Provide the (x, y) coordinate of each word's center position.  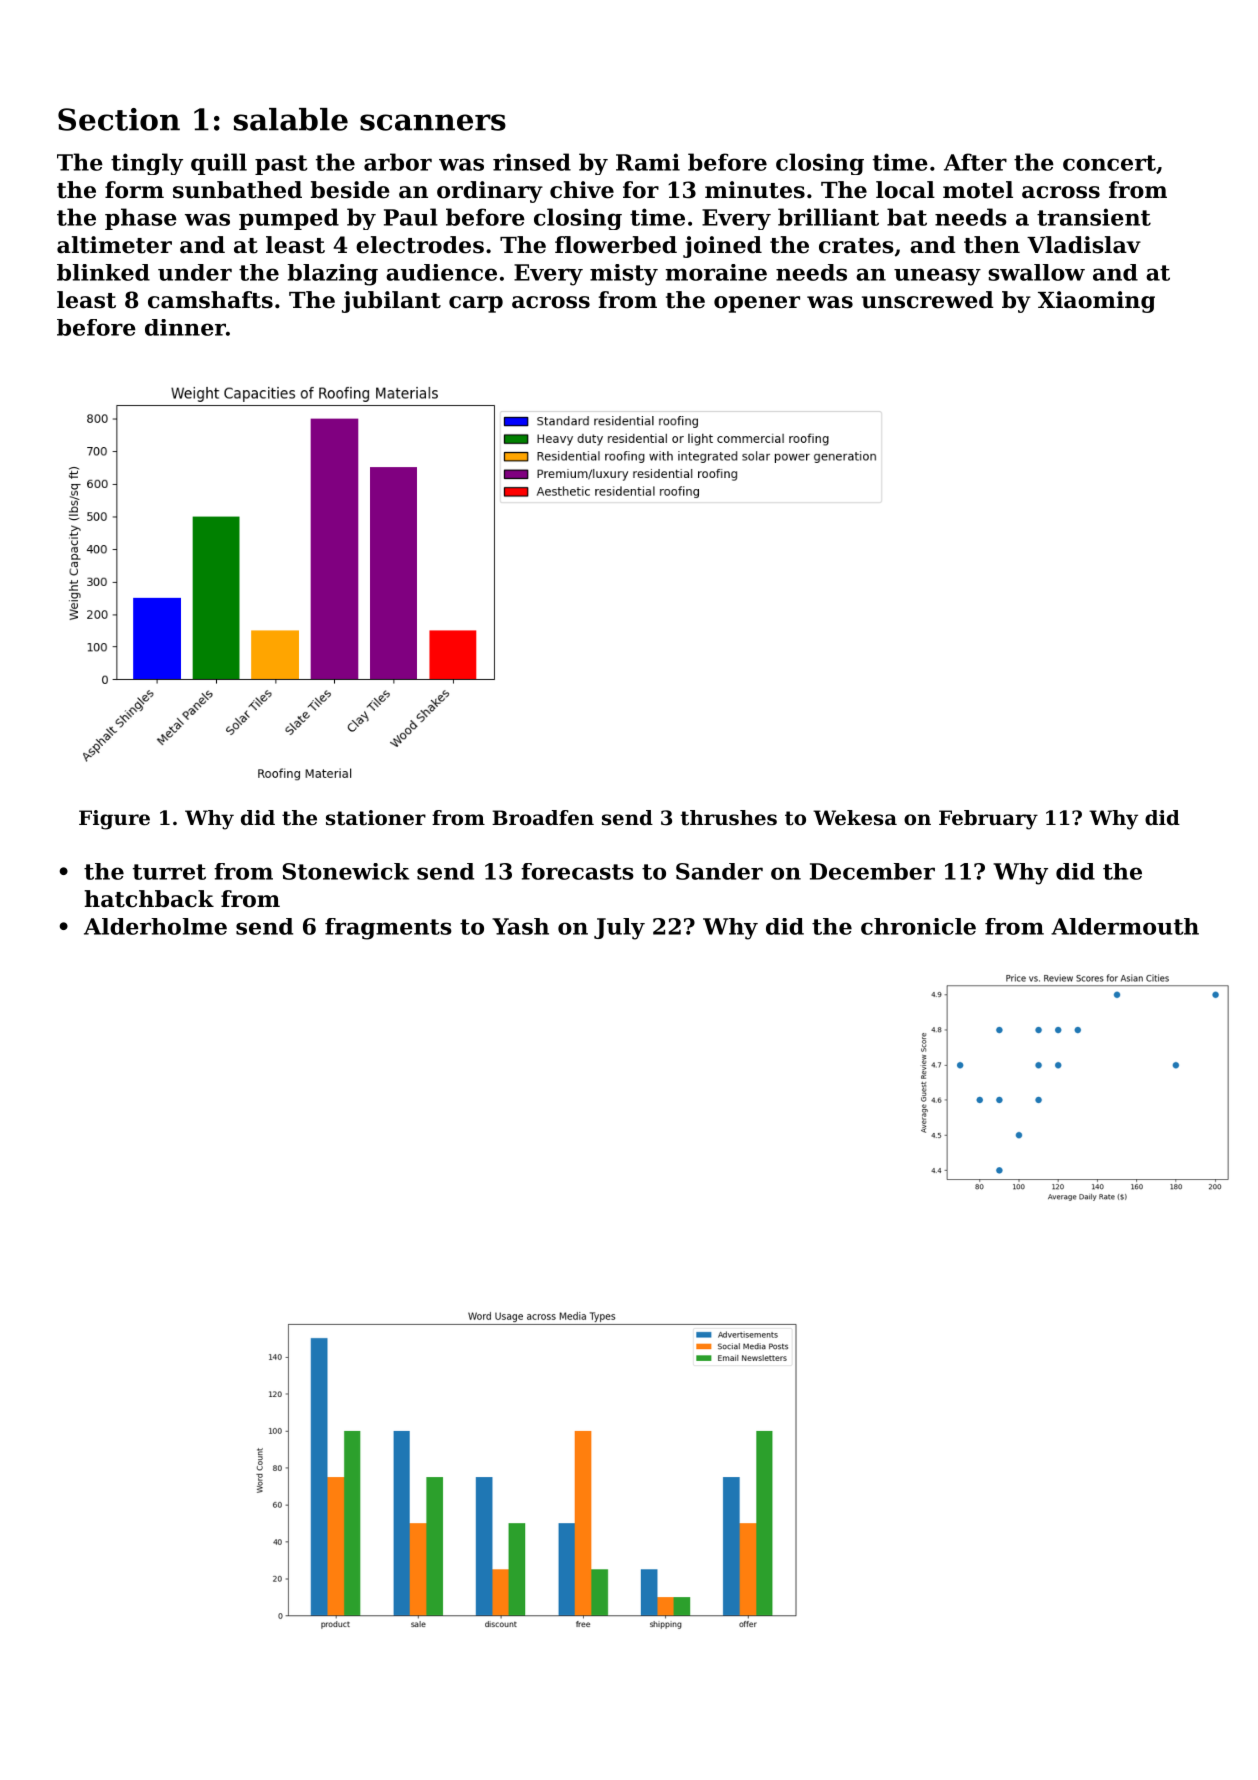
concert (1109, 163)
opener (757, 304)
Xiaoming (1096, 302)
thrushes (728, 818)
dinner (185, 327)
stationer (376, 818)
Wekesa (855, 818)
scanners (433, 122)
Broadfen (543, 818)
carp (476, 304)
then (992, 245)
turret (169, 872)
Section (119, 119)
